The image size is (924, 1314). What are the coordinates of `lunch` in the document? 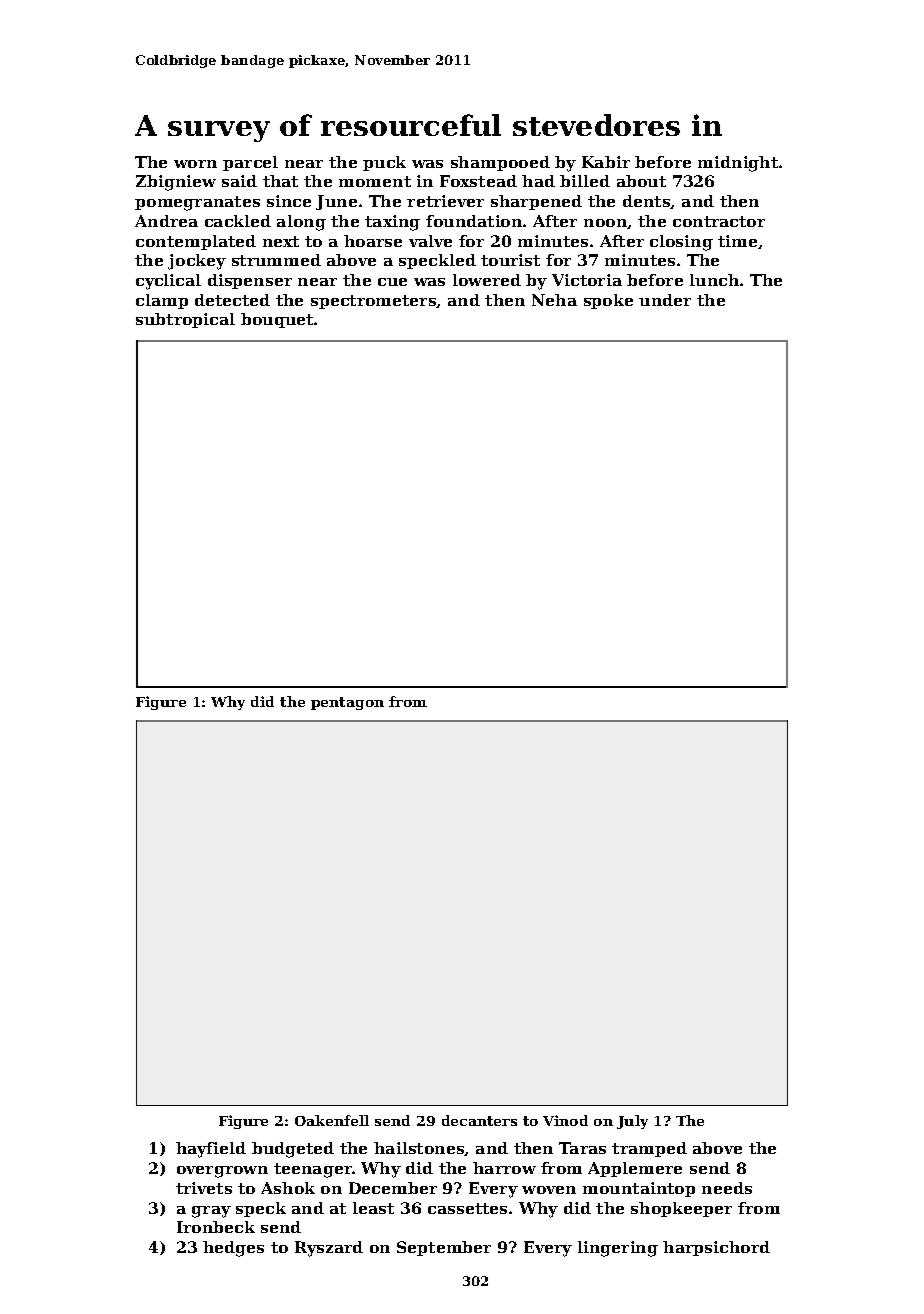 It's located at (714, 280).
